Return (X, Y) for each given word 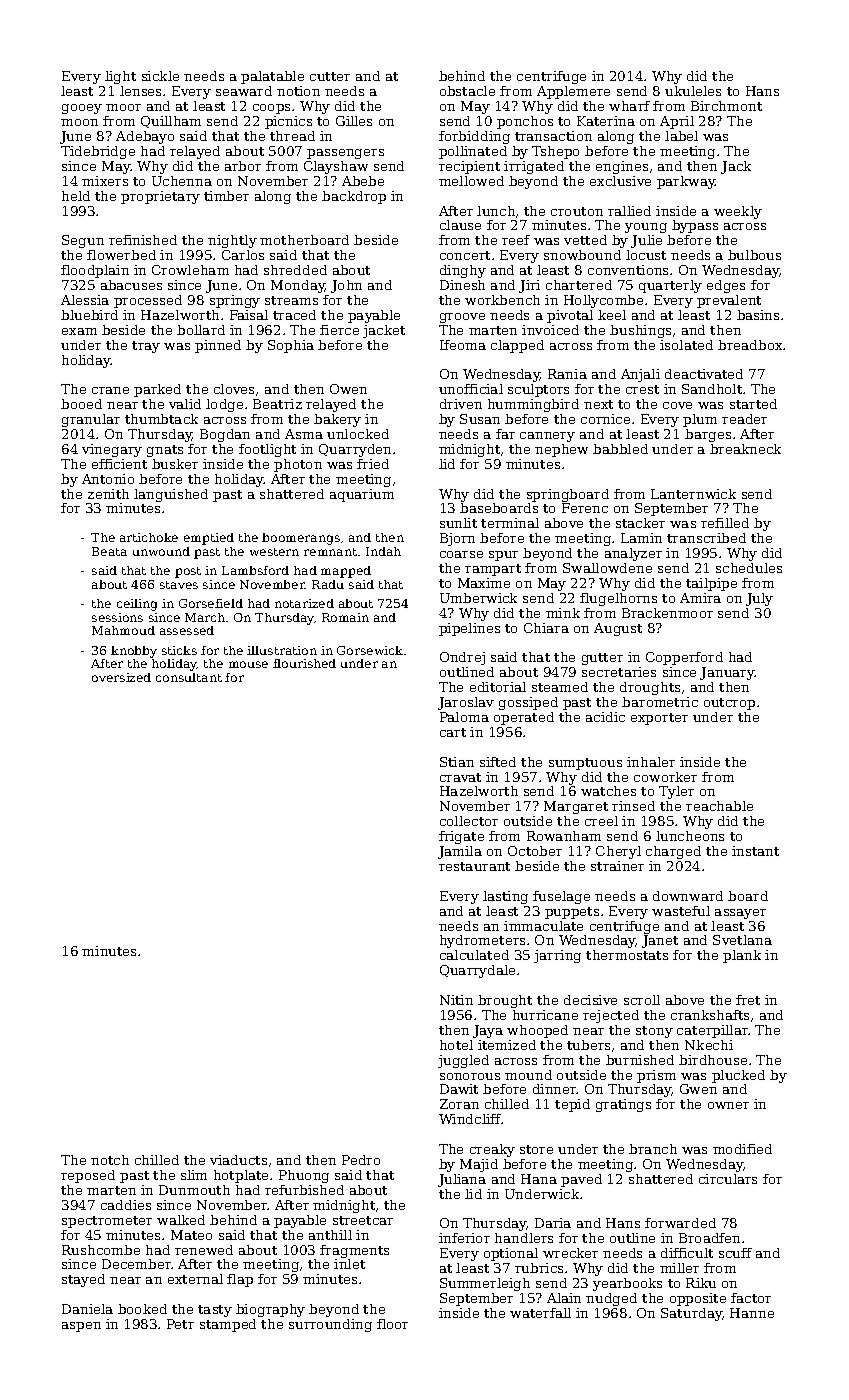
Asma (304, 434)
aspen (81, 1327)
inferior (464, 1238)
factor (751, 1298)
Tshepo (555, 152)
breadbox (751, 345)
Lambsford (255, 570)
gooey (82, 109)
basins (758, 315)
